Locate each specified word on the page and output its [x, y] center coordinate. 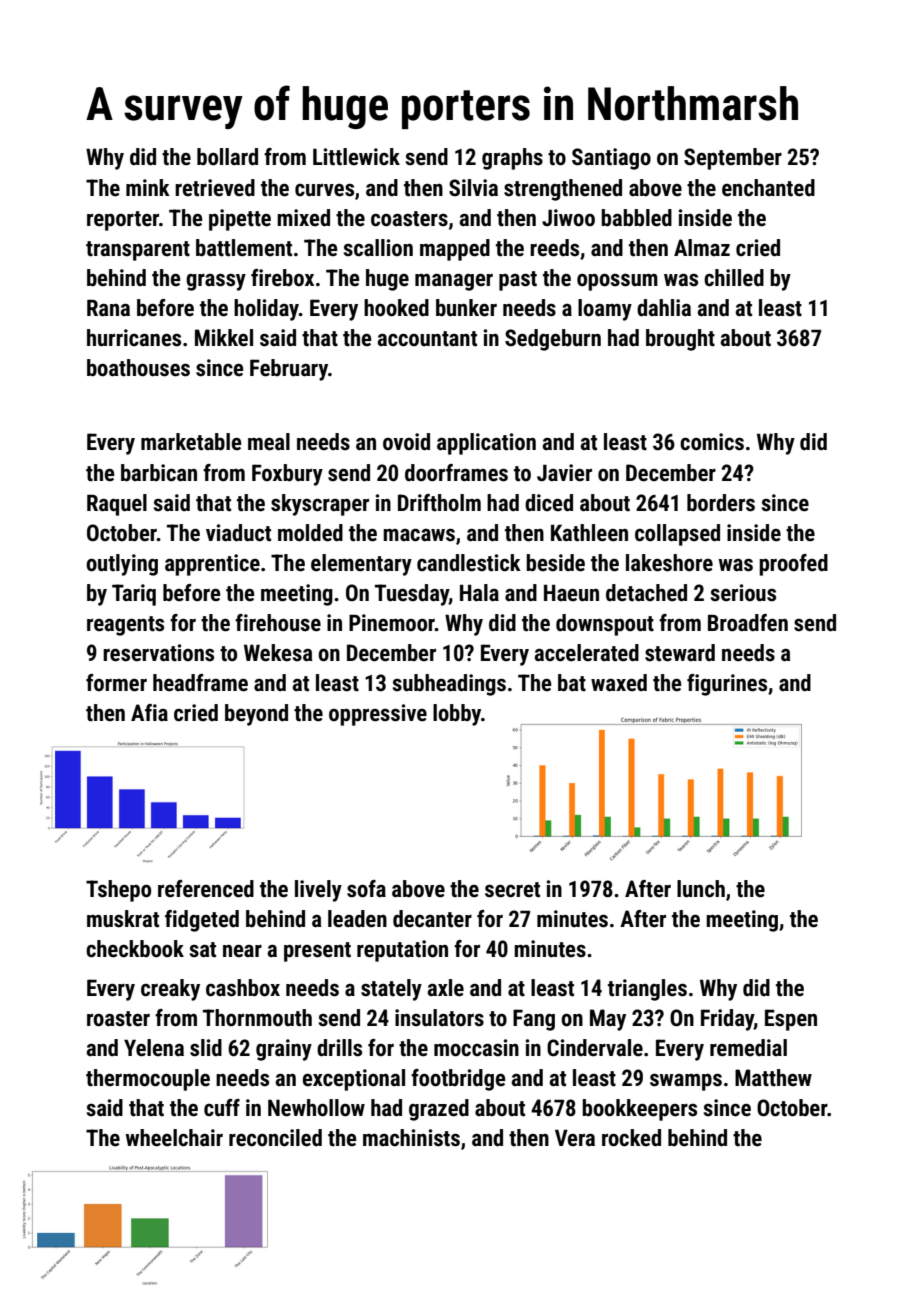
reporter [123, 221]
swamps [686, 1082]
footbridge [458, 1080]
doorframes [456, 473]
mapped [455, 250]
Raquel [117, 505]
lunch [701, 889]
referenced [206, 889]
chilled [734, 278]
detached [646, 593]
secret [512, 890]
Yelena [154, 1048]
